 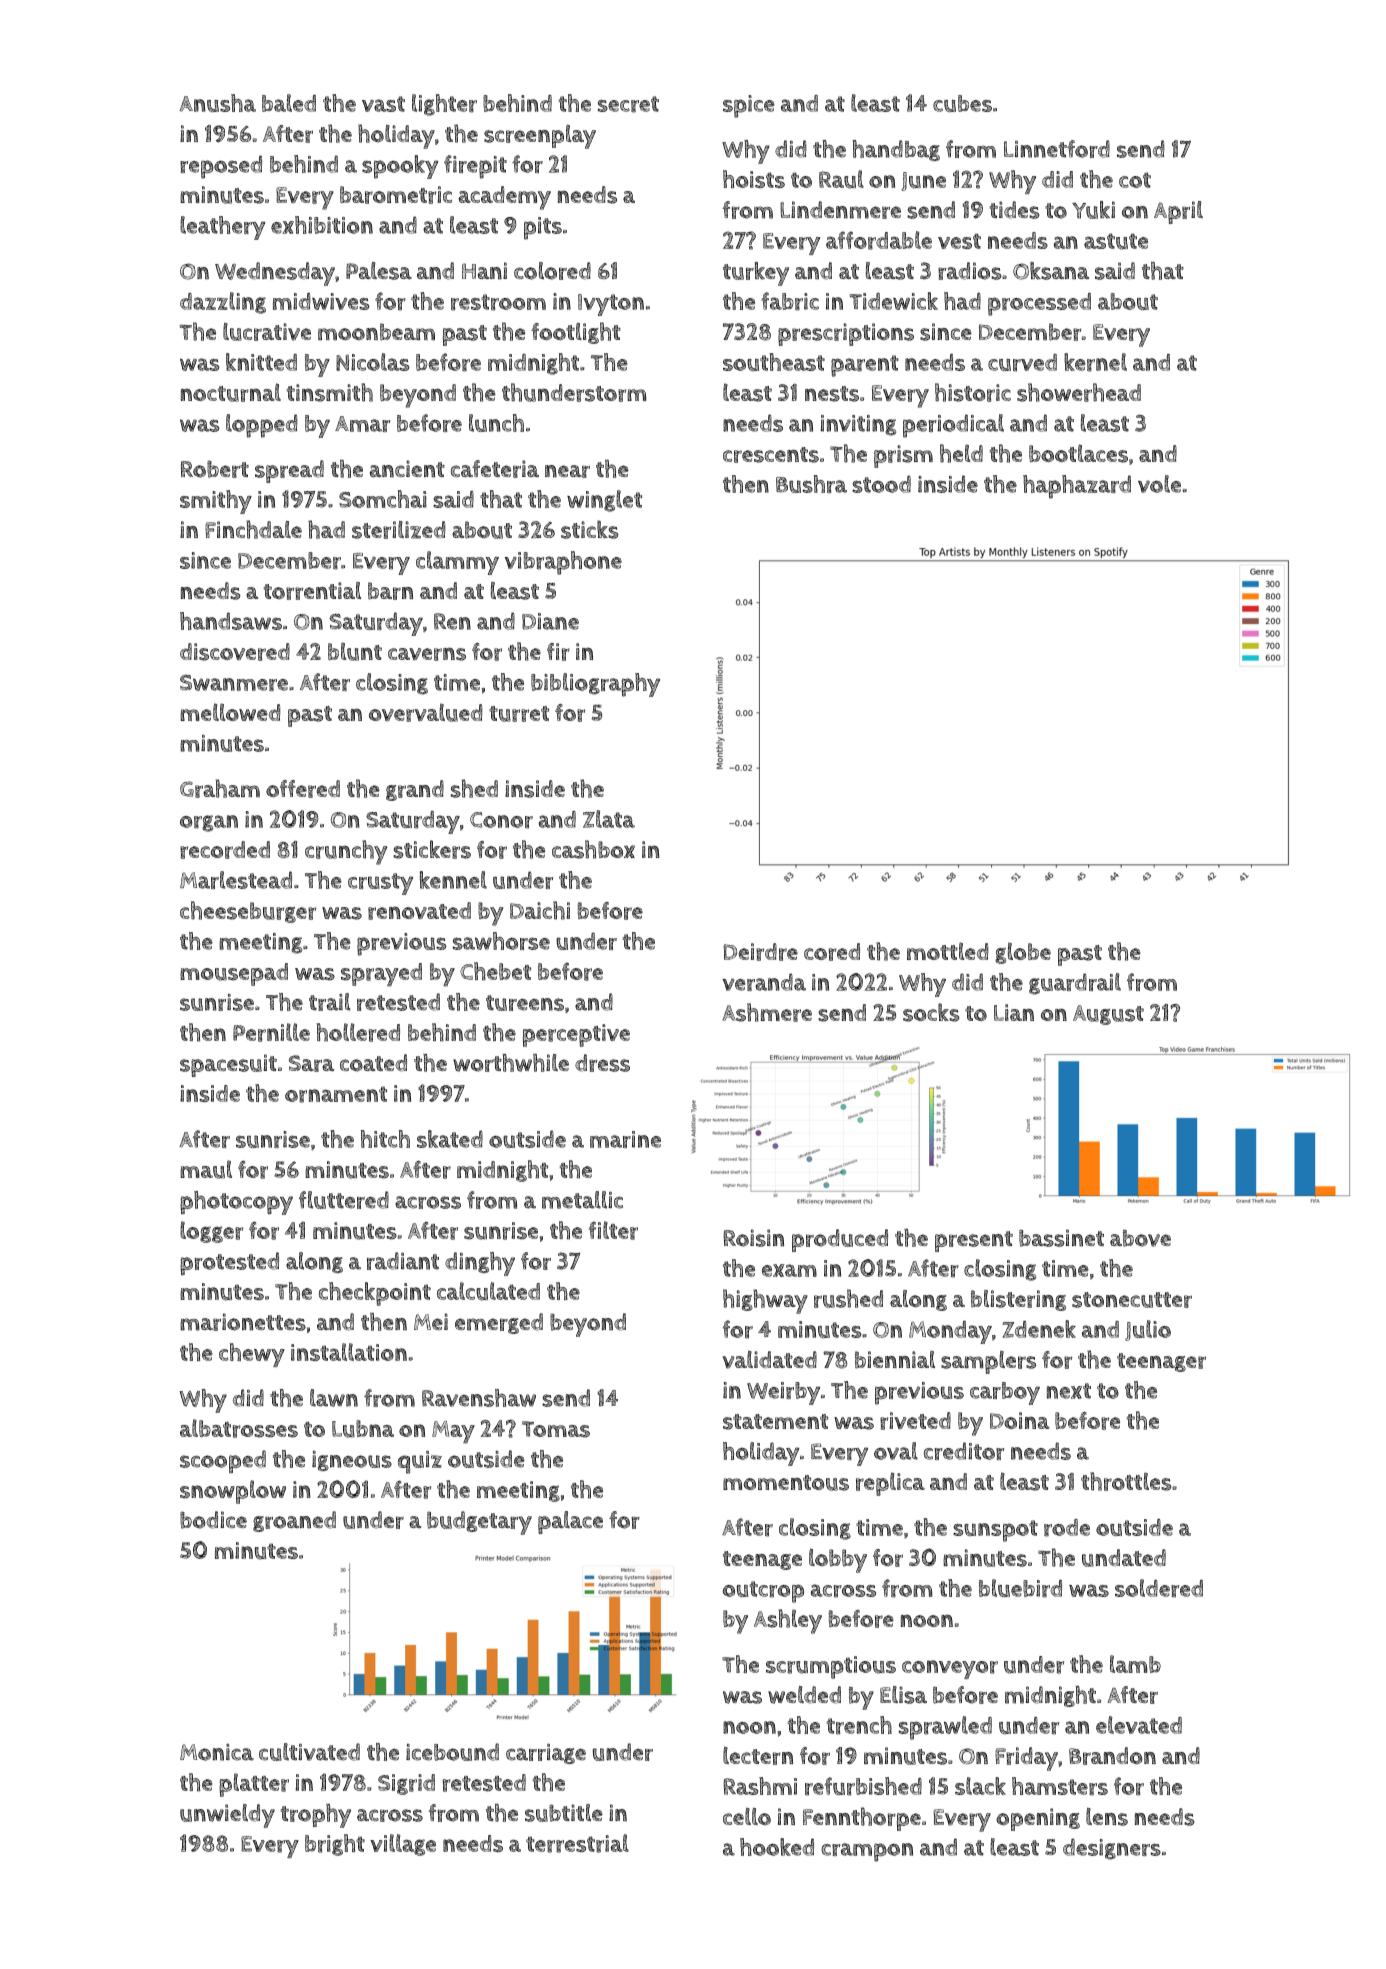 I want to click on Oksana, so click(x=1051, y=271).
